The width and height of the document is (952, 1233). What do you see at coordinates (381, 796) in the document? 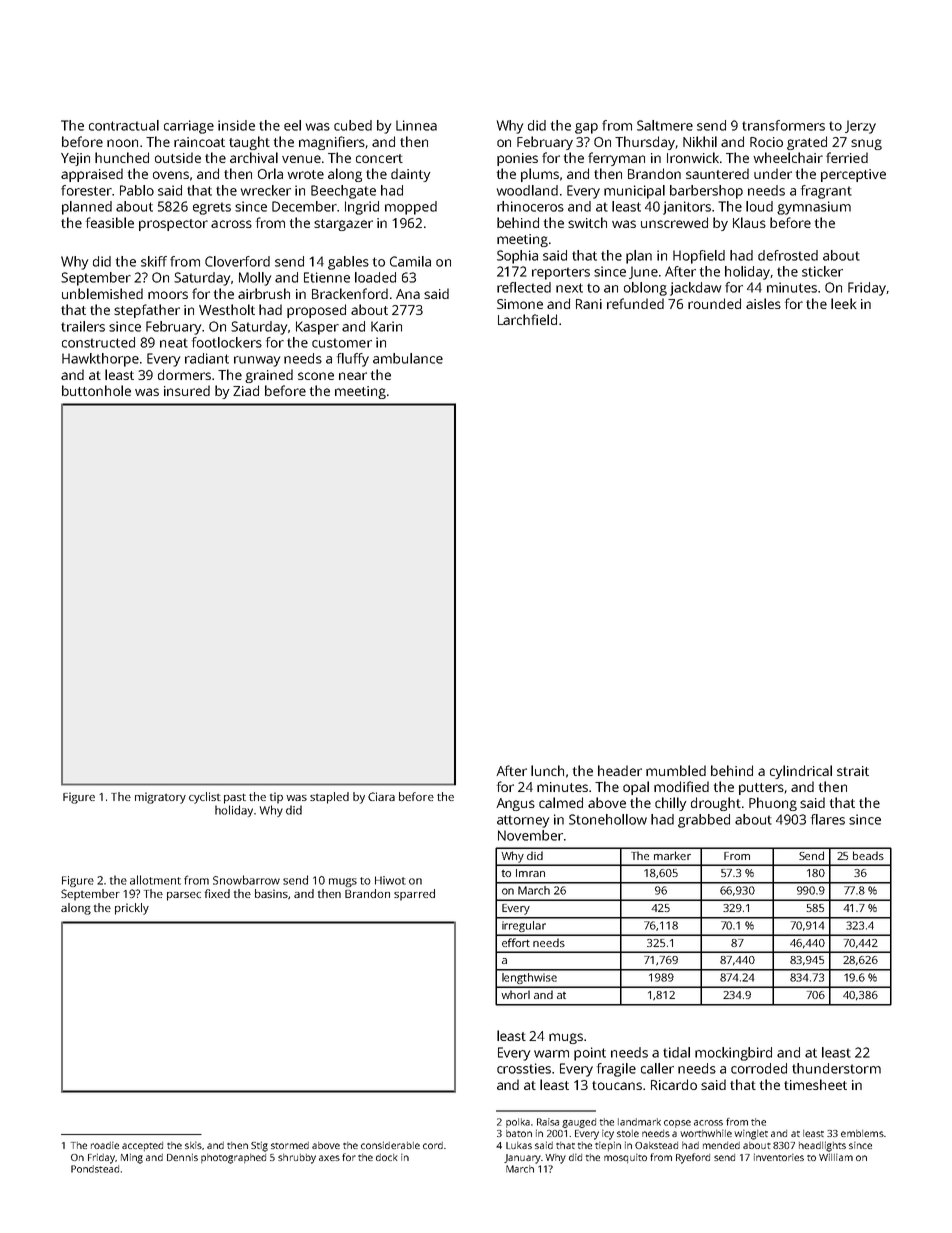
I see `Ciara` at bounding box center [381, 796].
